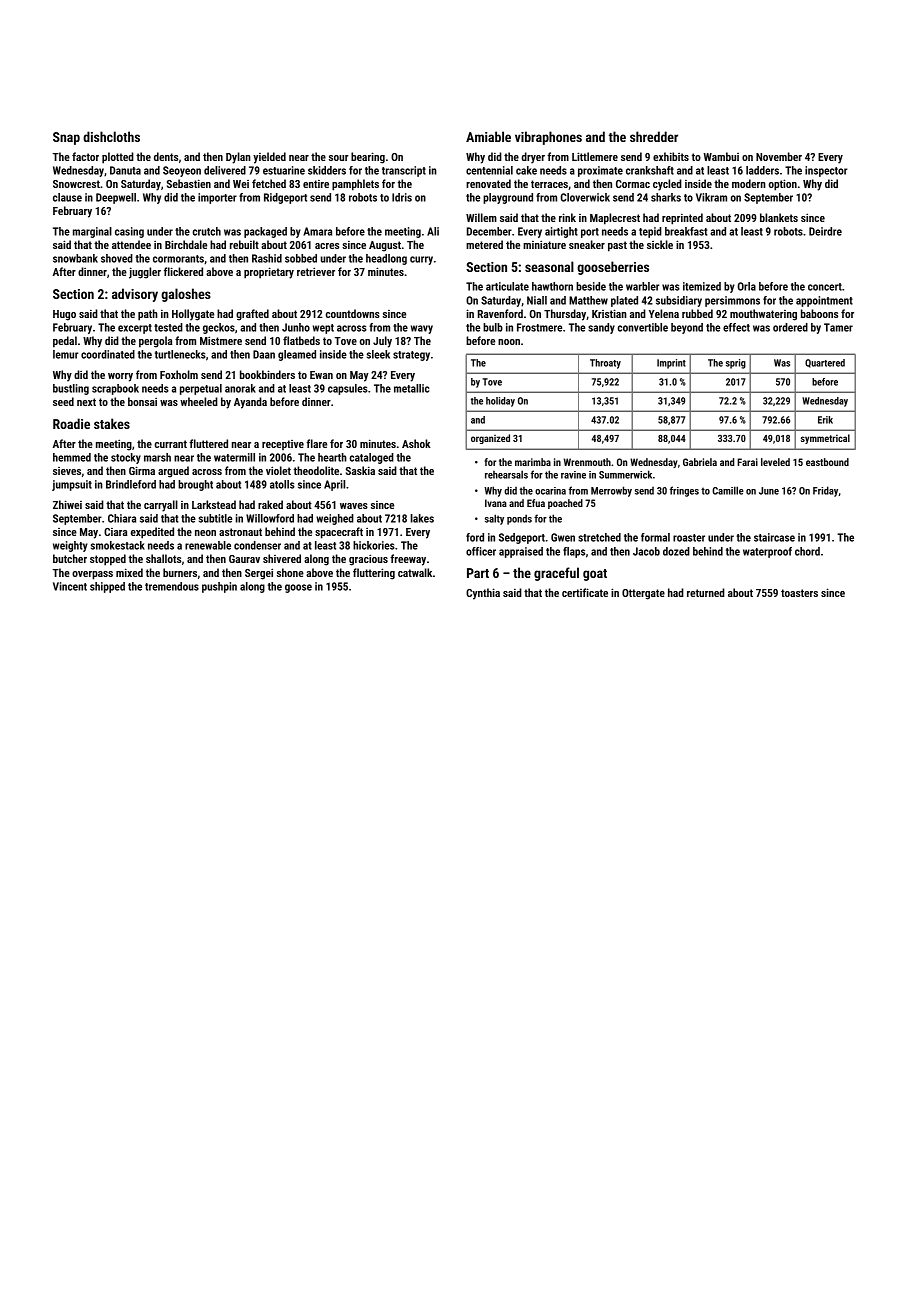 The image size is (908, 1316). Describe the element at coordinates (135, 295) in the screenshot. I see `advisory` at that location.
